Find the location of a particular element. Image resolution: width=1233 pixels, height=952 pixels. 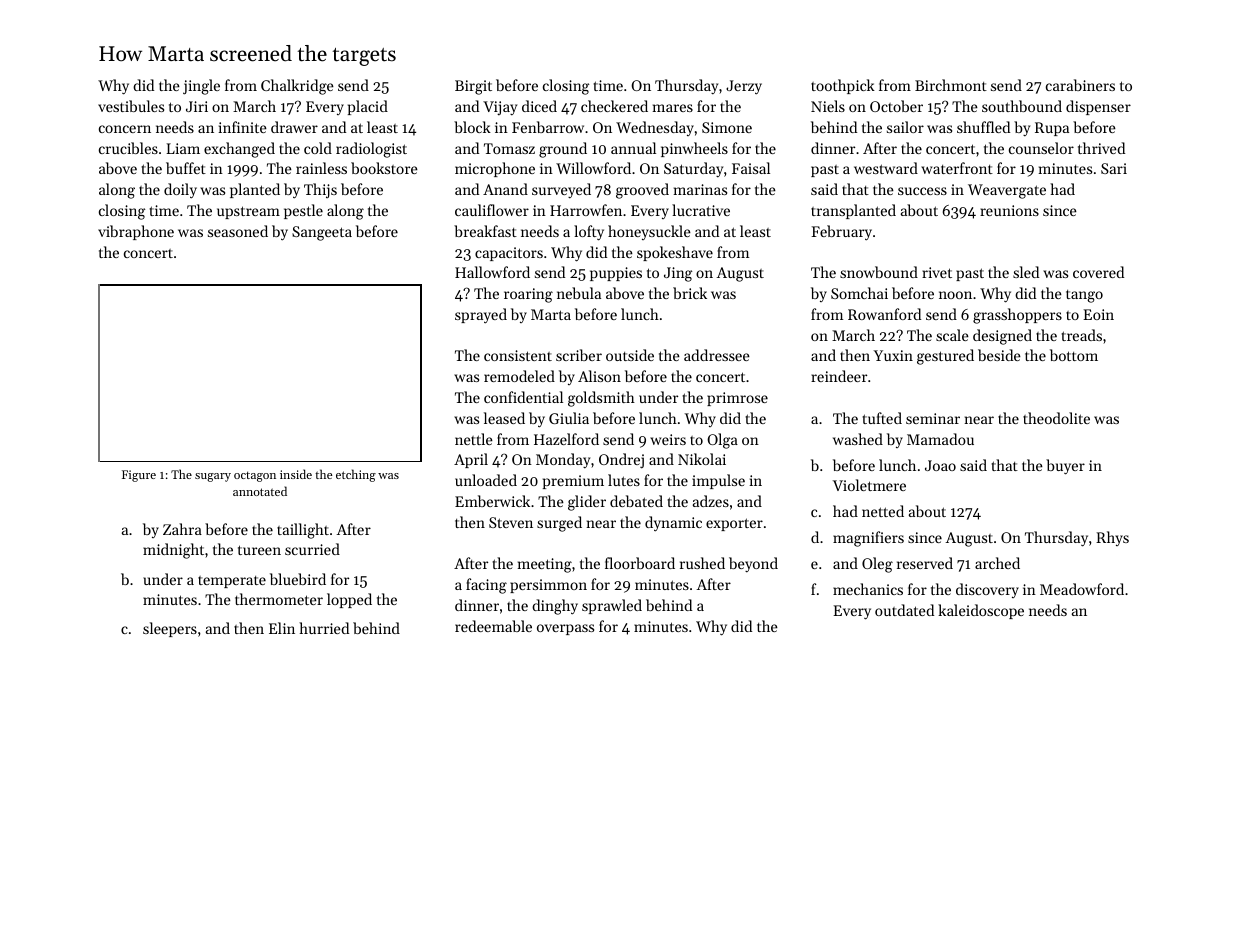

carabiners is located at coordinates (1080, 85).
